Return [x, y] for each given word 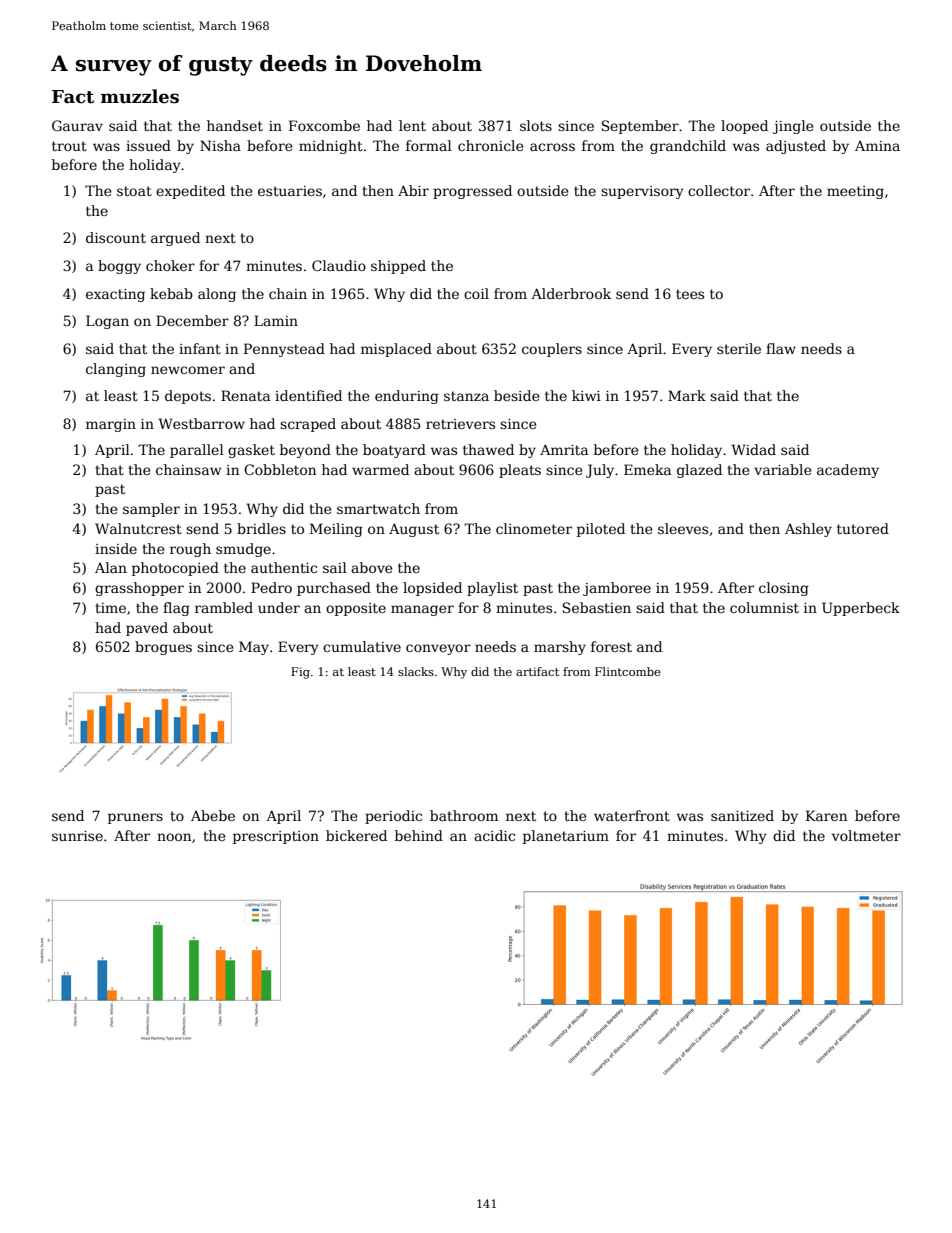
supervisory [642, 192]
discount [116, 237]
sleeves [683, 528]
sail [335, 567]
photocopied [175, 569]
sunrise [77, 836]
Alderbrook [571, 293]
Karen [826, 815]
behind [419, 835]
